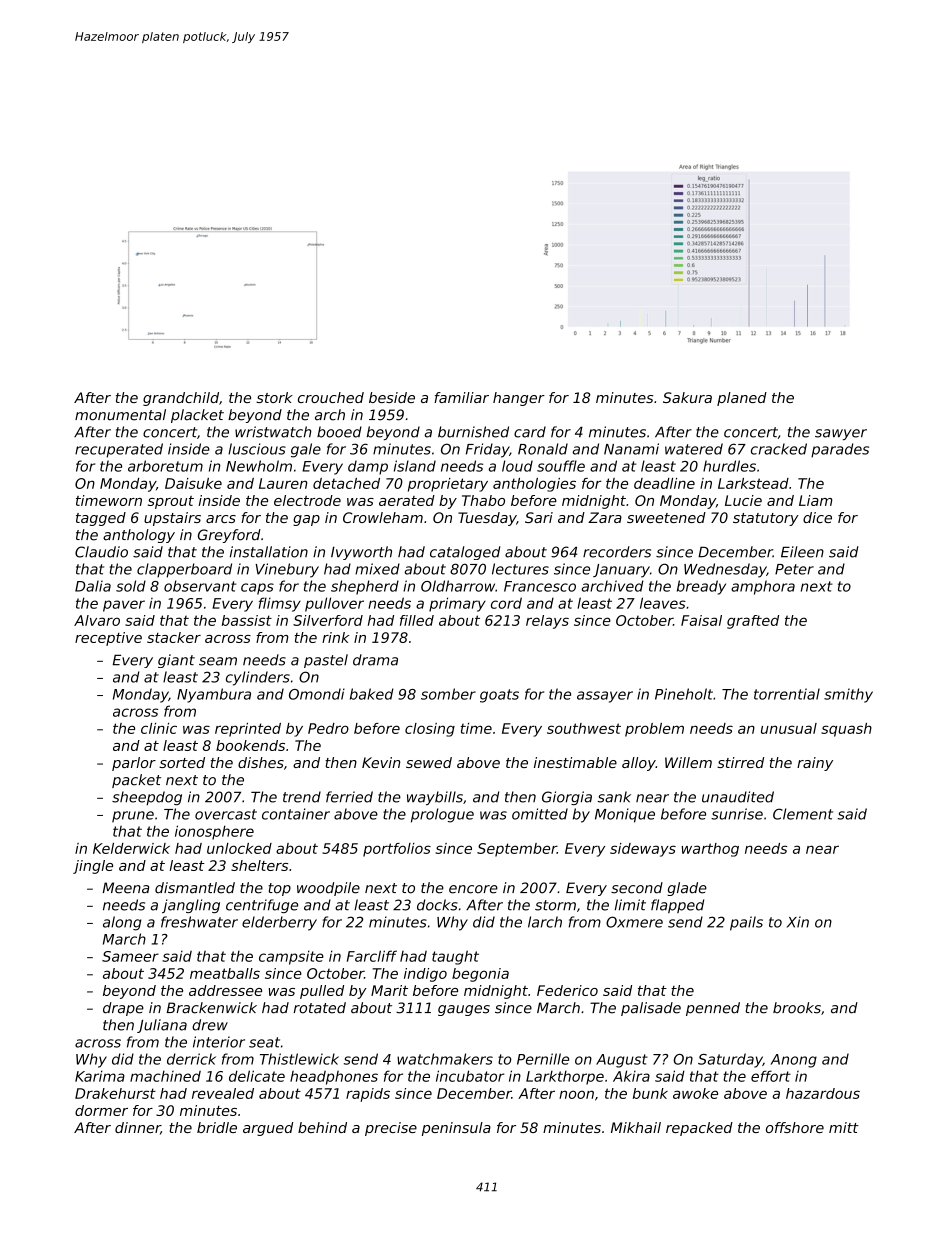 The width and height of the screenshot is (952, 1233). What do you see at coordinates (268, 1129) in the screenshot?
I see `argued` at bounding box center [268, 1129].
